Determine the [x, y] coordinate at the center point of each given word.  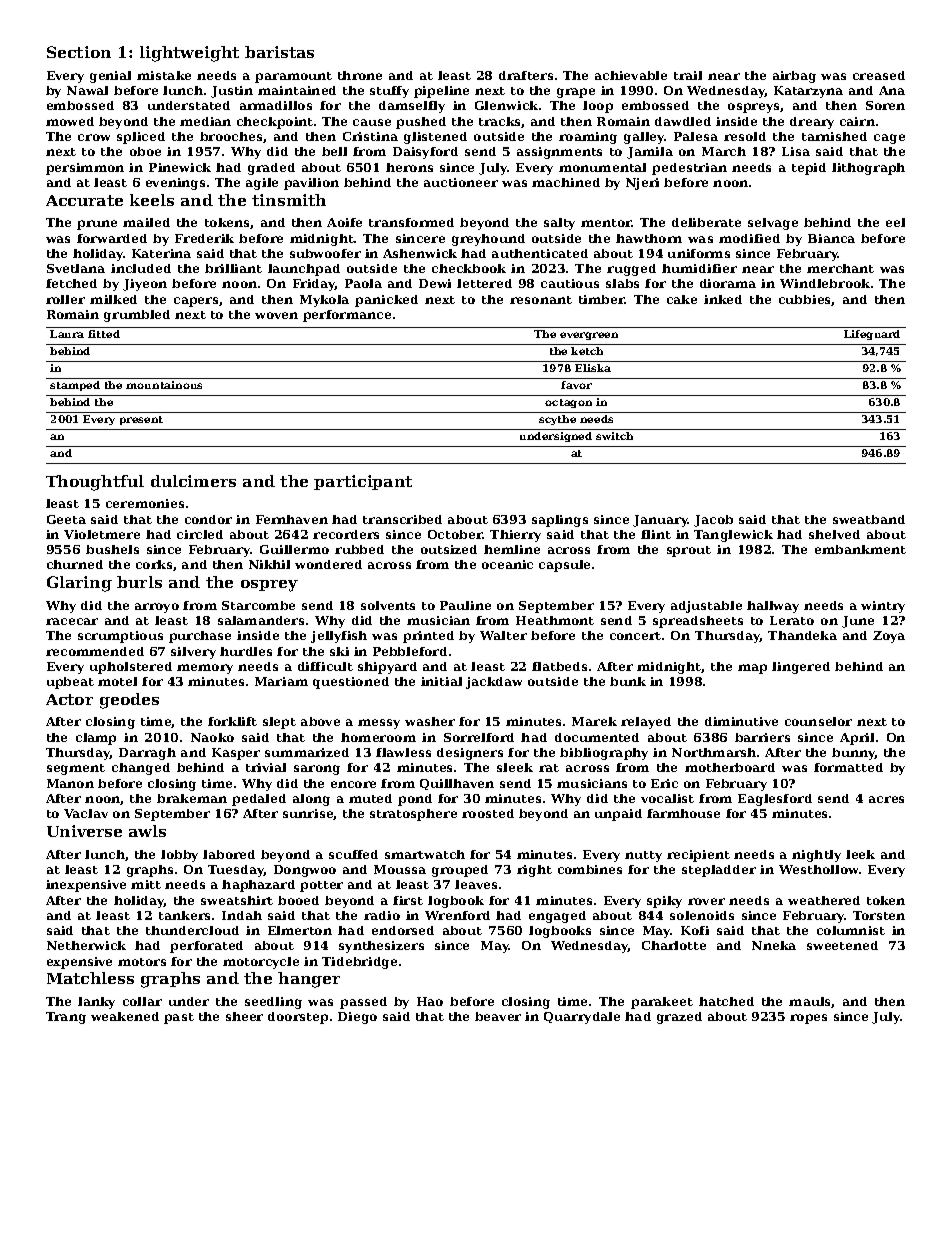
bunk [628, 681]
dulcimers [193, 481]
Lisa [796, 151]
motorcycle [261, 963]
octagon [568, 403]
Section [79, 52]
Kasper [236, 754]
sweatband [869, 519]
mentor [606, 223]
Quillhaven [457, 784]
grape [576, 93]
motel [117, 681]
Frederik [204, 238]
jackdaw [494, 683]
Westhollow [818, 869]
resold [745, 136]
